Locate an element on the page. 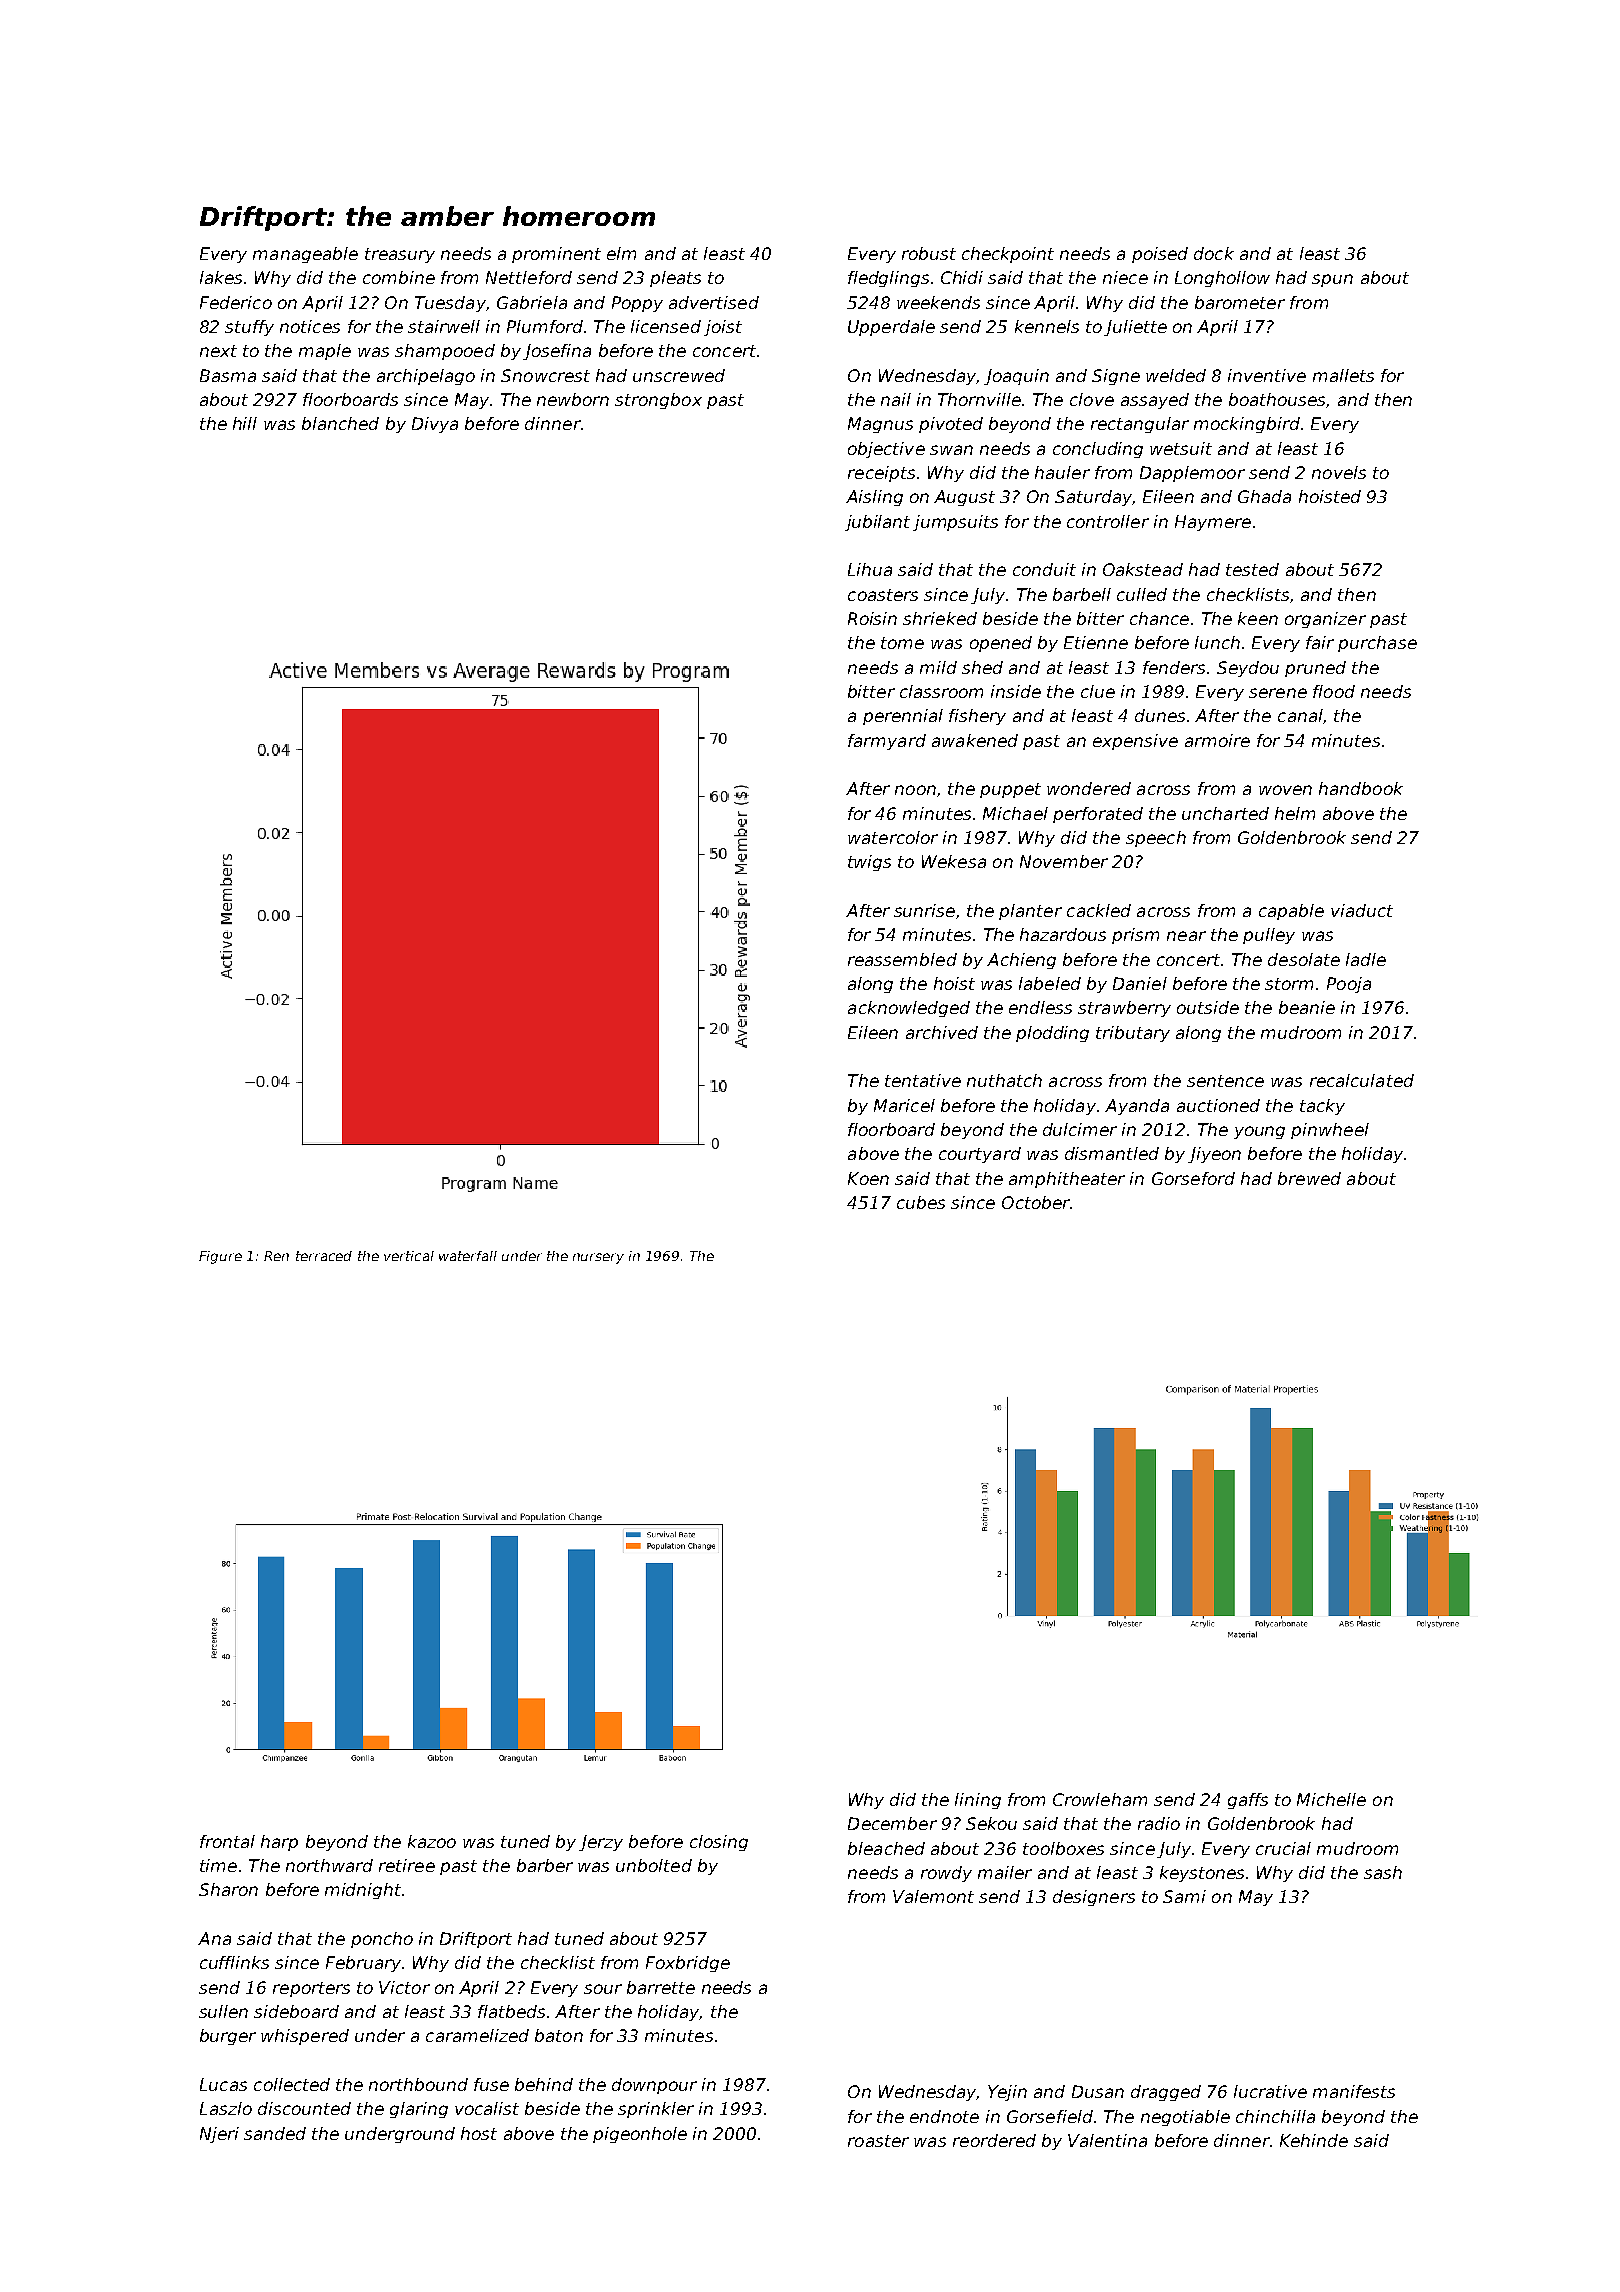 The image size is (1620, 2292). cubes is located at coordinates (921, 1202).
